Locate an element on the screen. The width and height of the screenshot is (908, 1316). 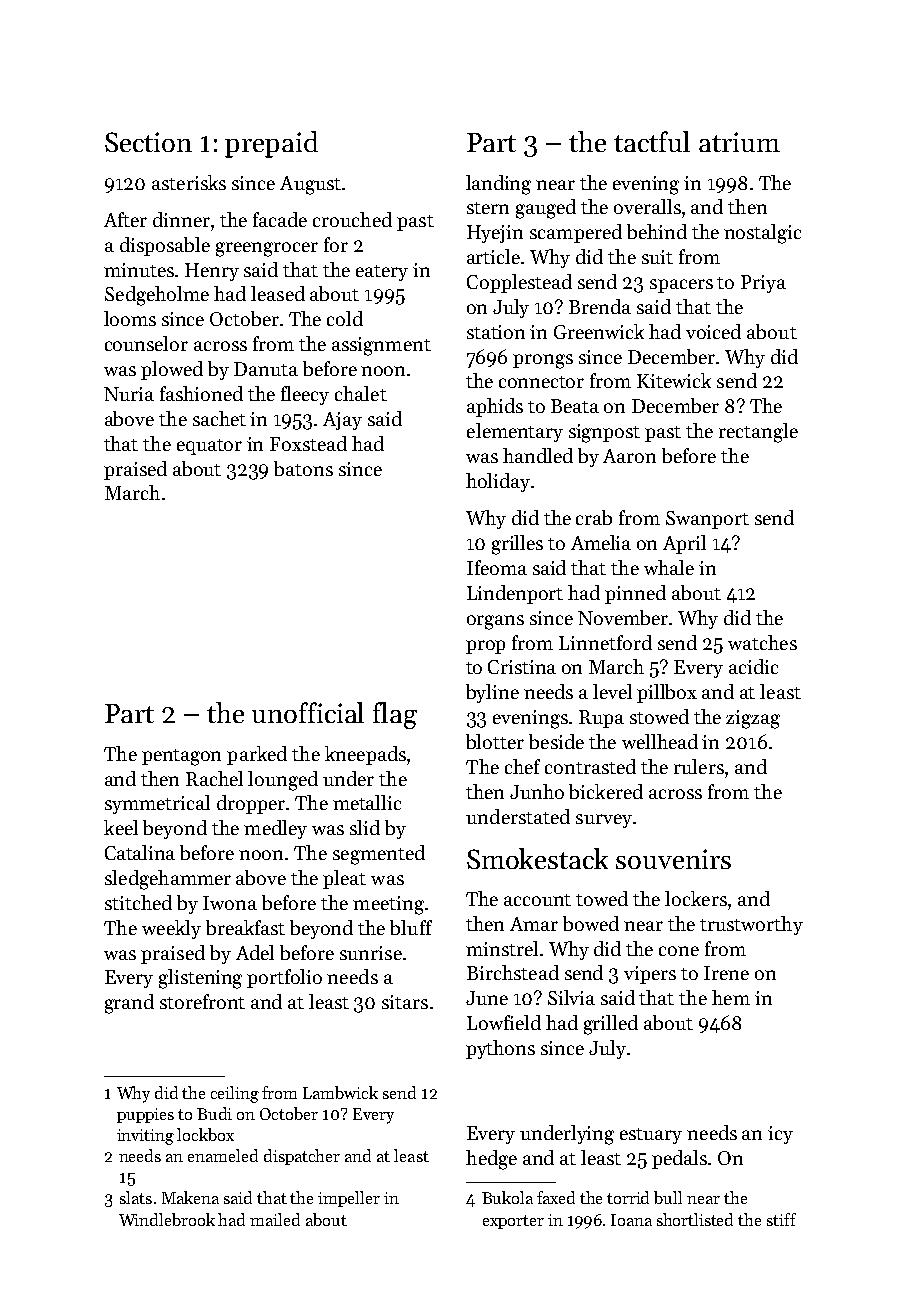
Rachel is located at coordinates (214, 778).
